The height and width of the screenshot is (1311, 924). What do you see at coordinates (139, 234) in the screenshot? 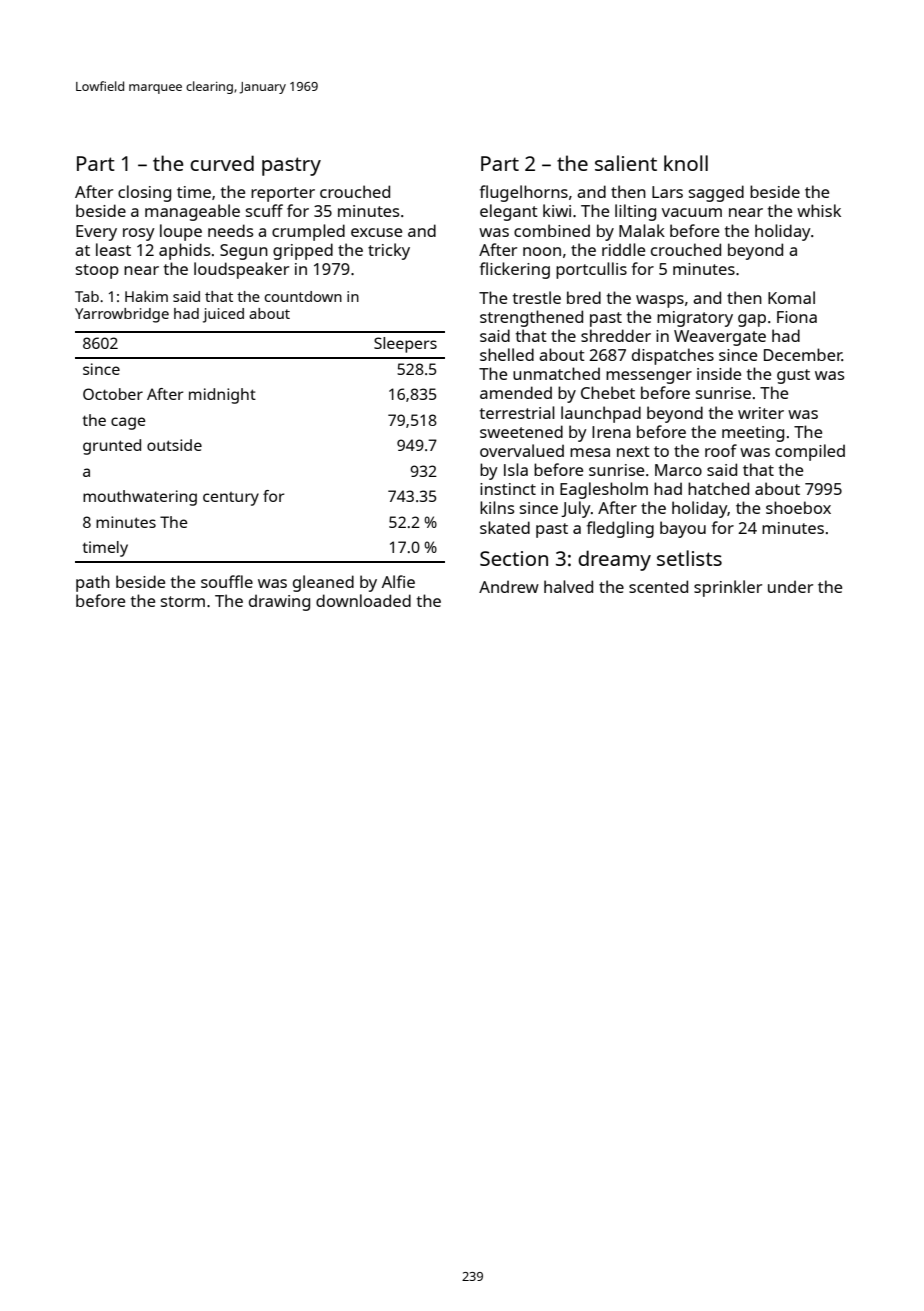
I see `rosy` at bounding box center [139, 234].
